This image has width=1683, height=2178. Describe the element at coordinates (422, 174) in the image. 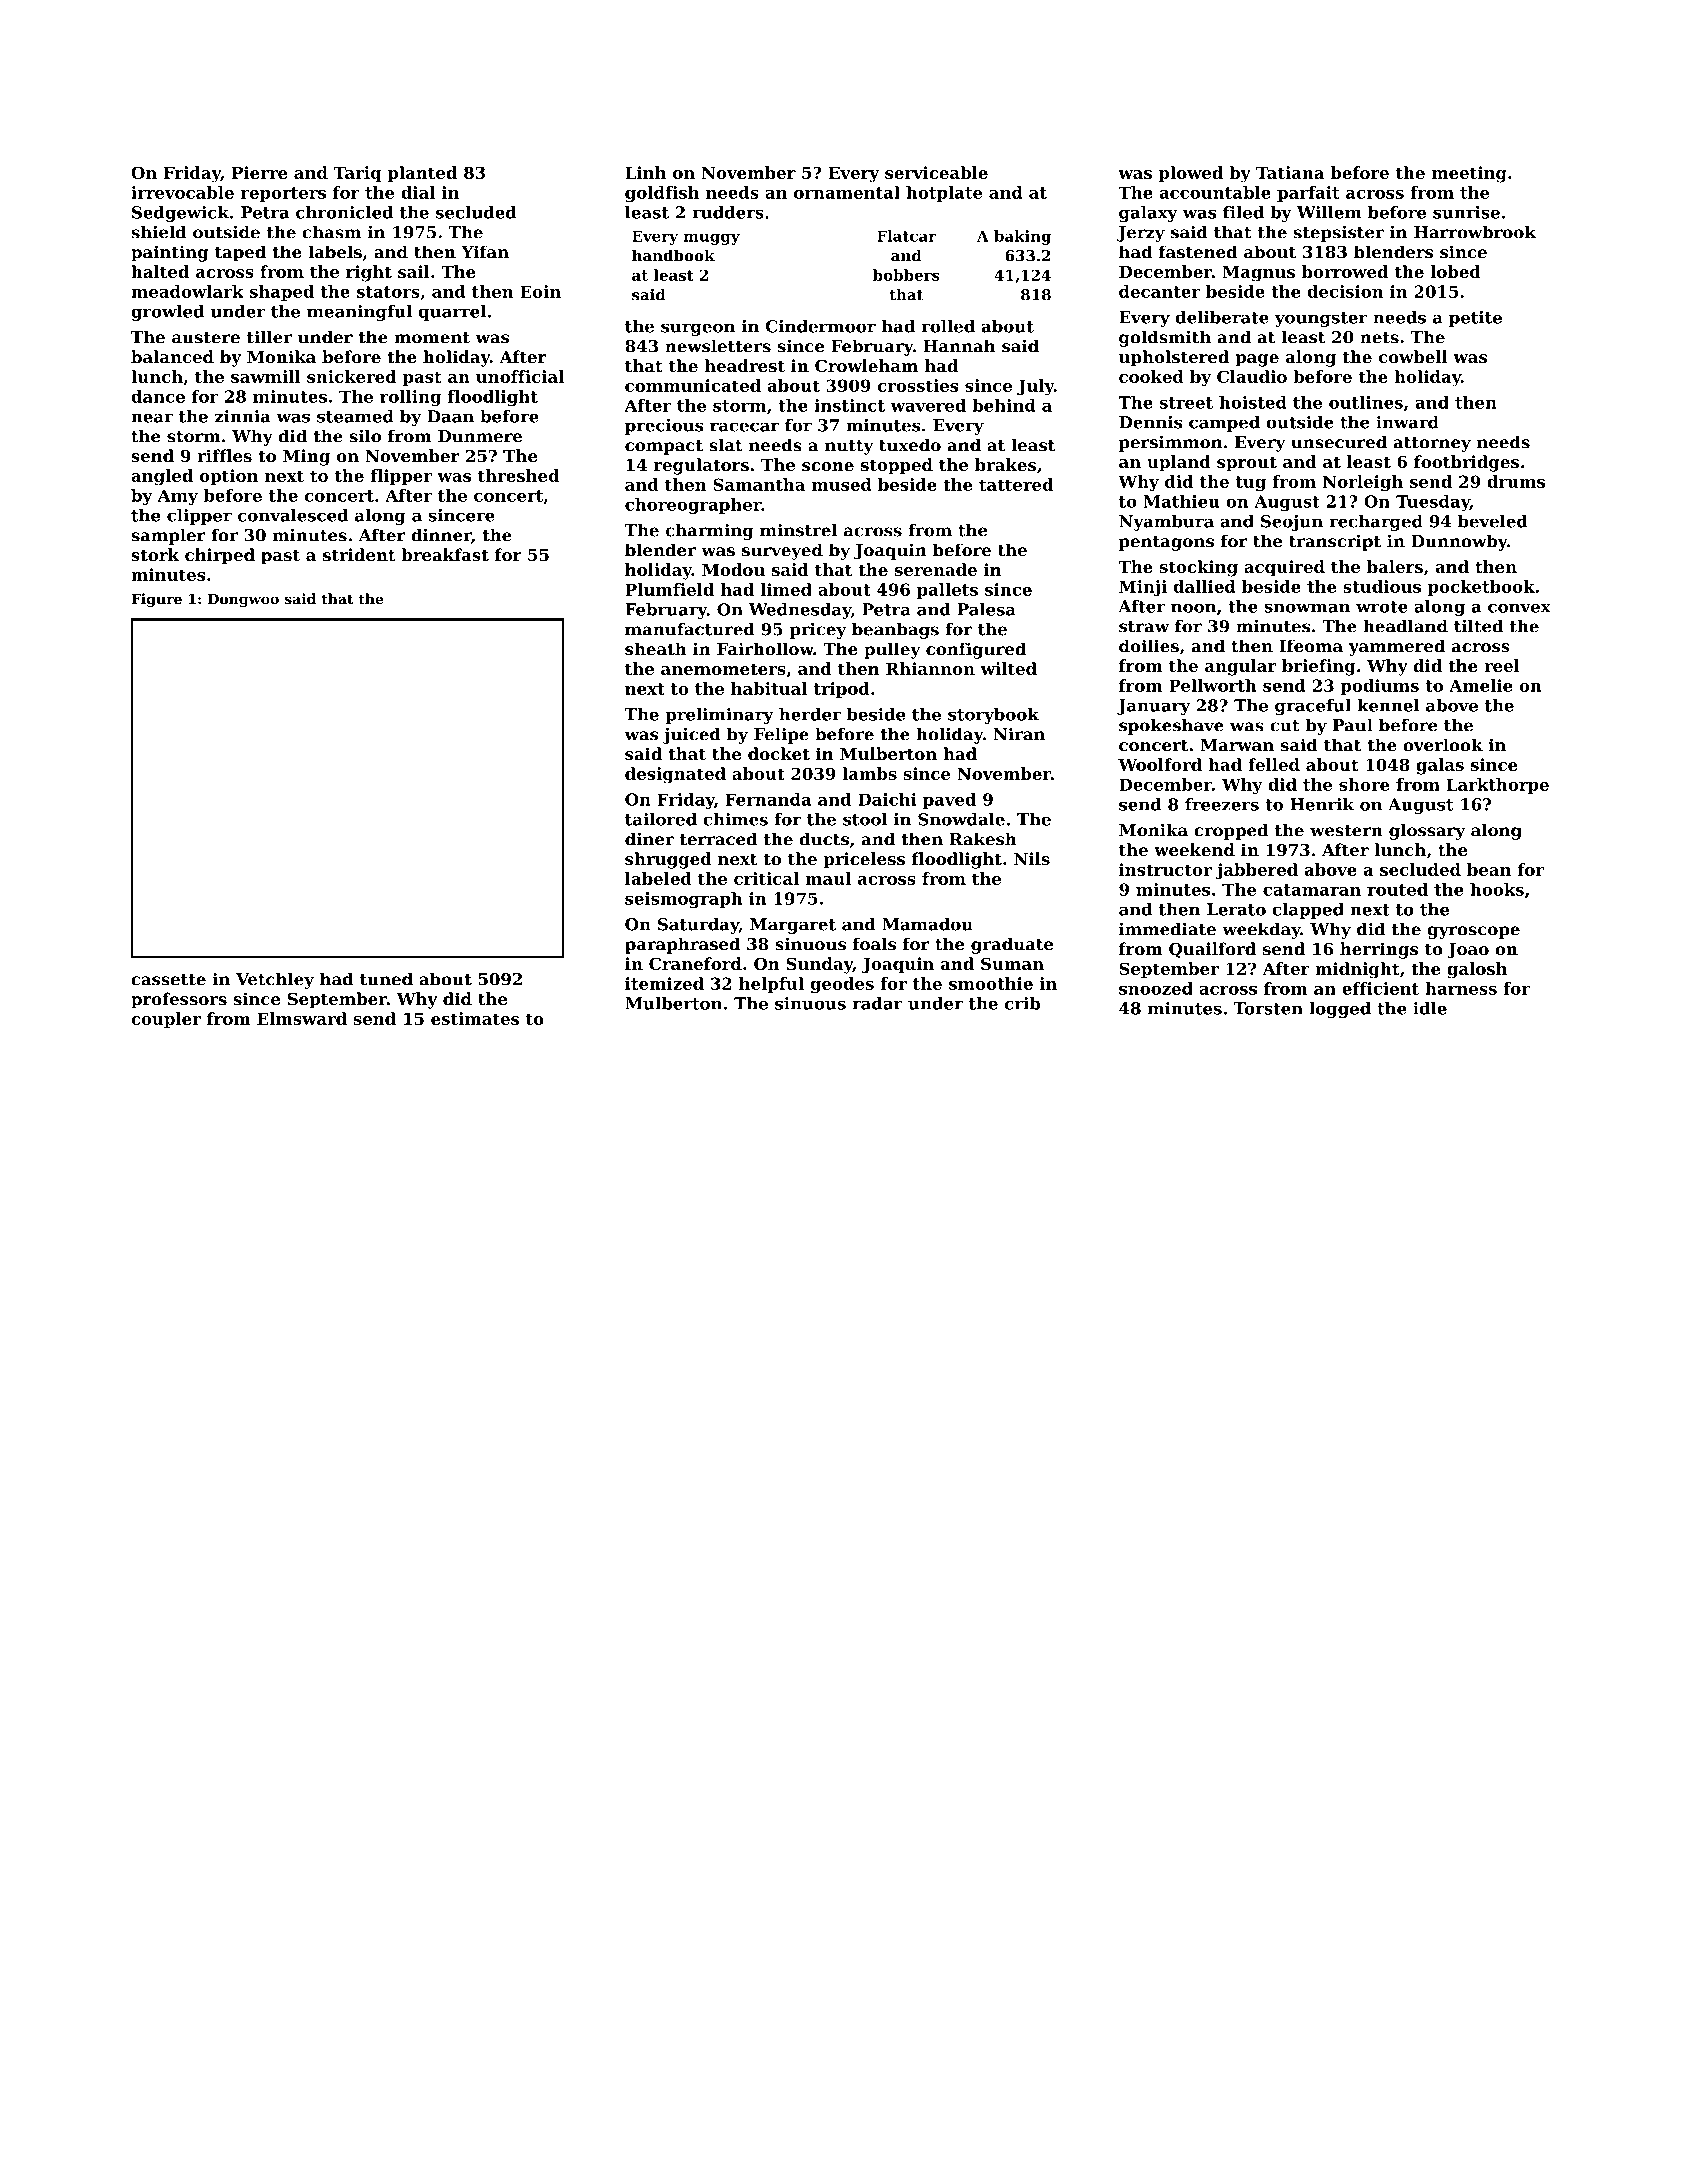

I see `planted` at that location.
